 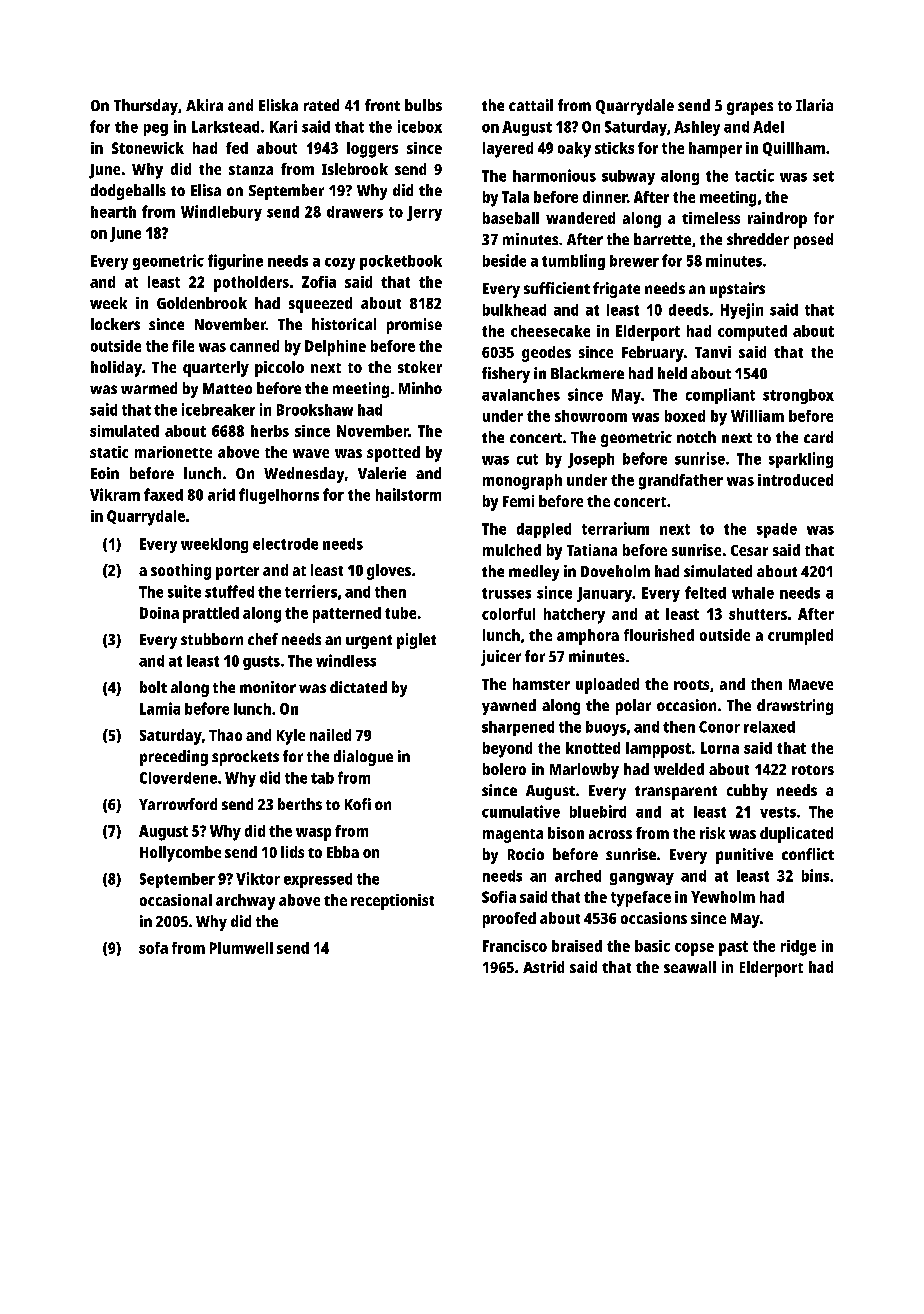 What do you see at coordinates (153, 948) in the image?
I see `sofa` at bounding box center [153, 948].
